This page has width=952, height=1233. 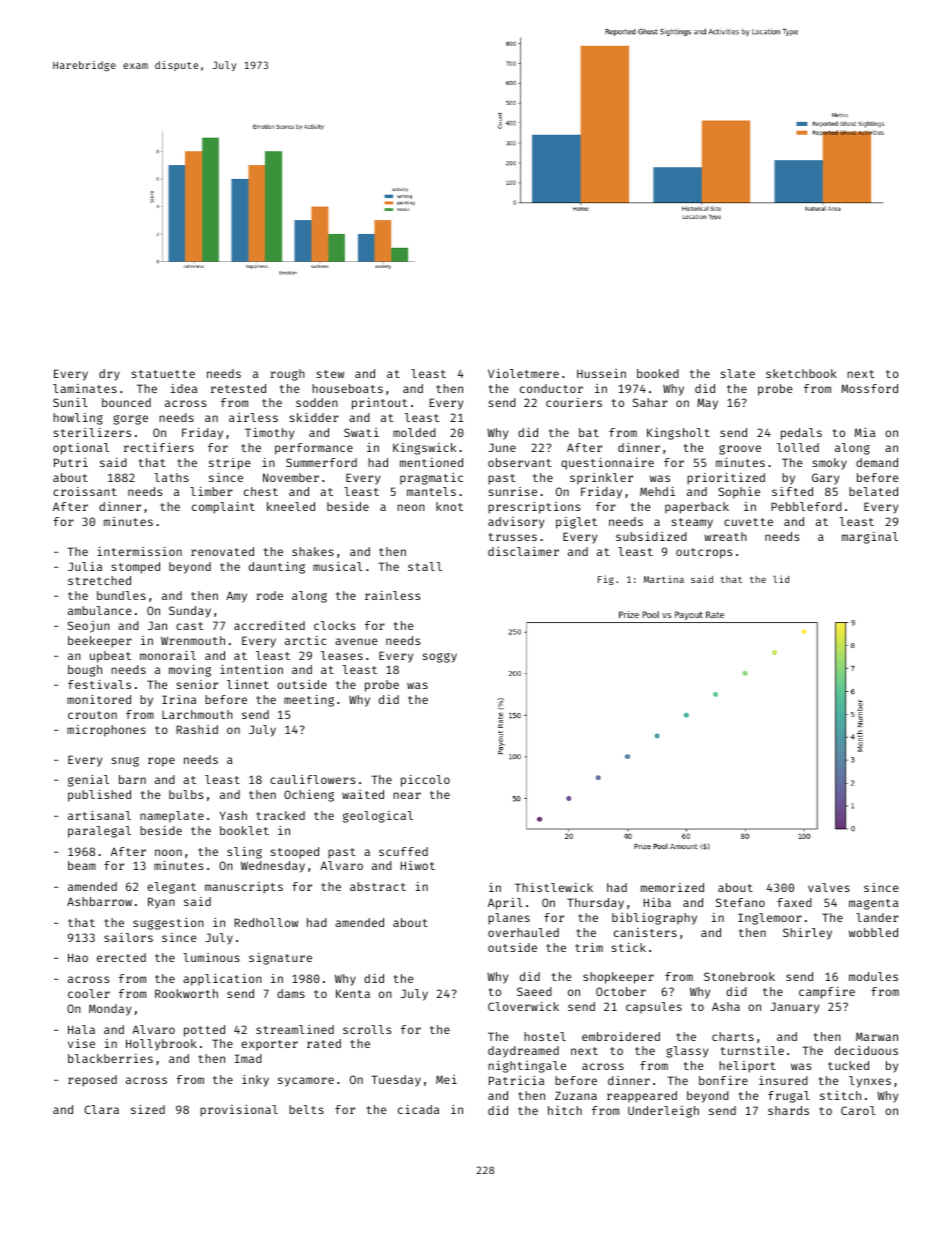 I want to click on marginal, so click(x=870, y=538).
